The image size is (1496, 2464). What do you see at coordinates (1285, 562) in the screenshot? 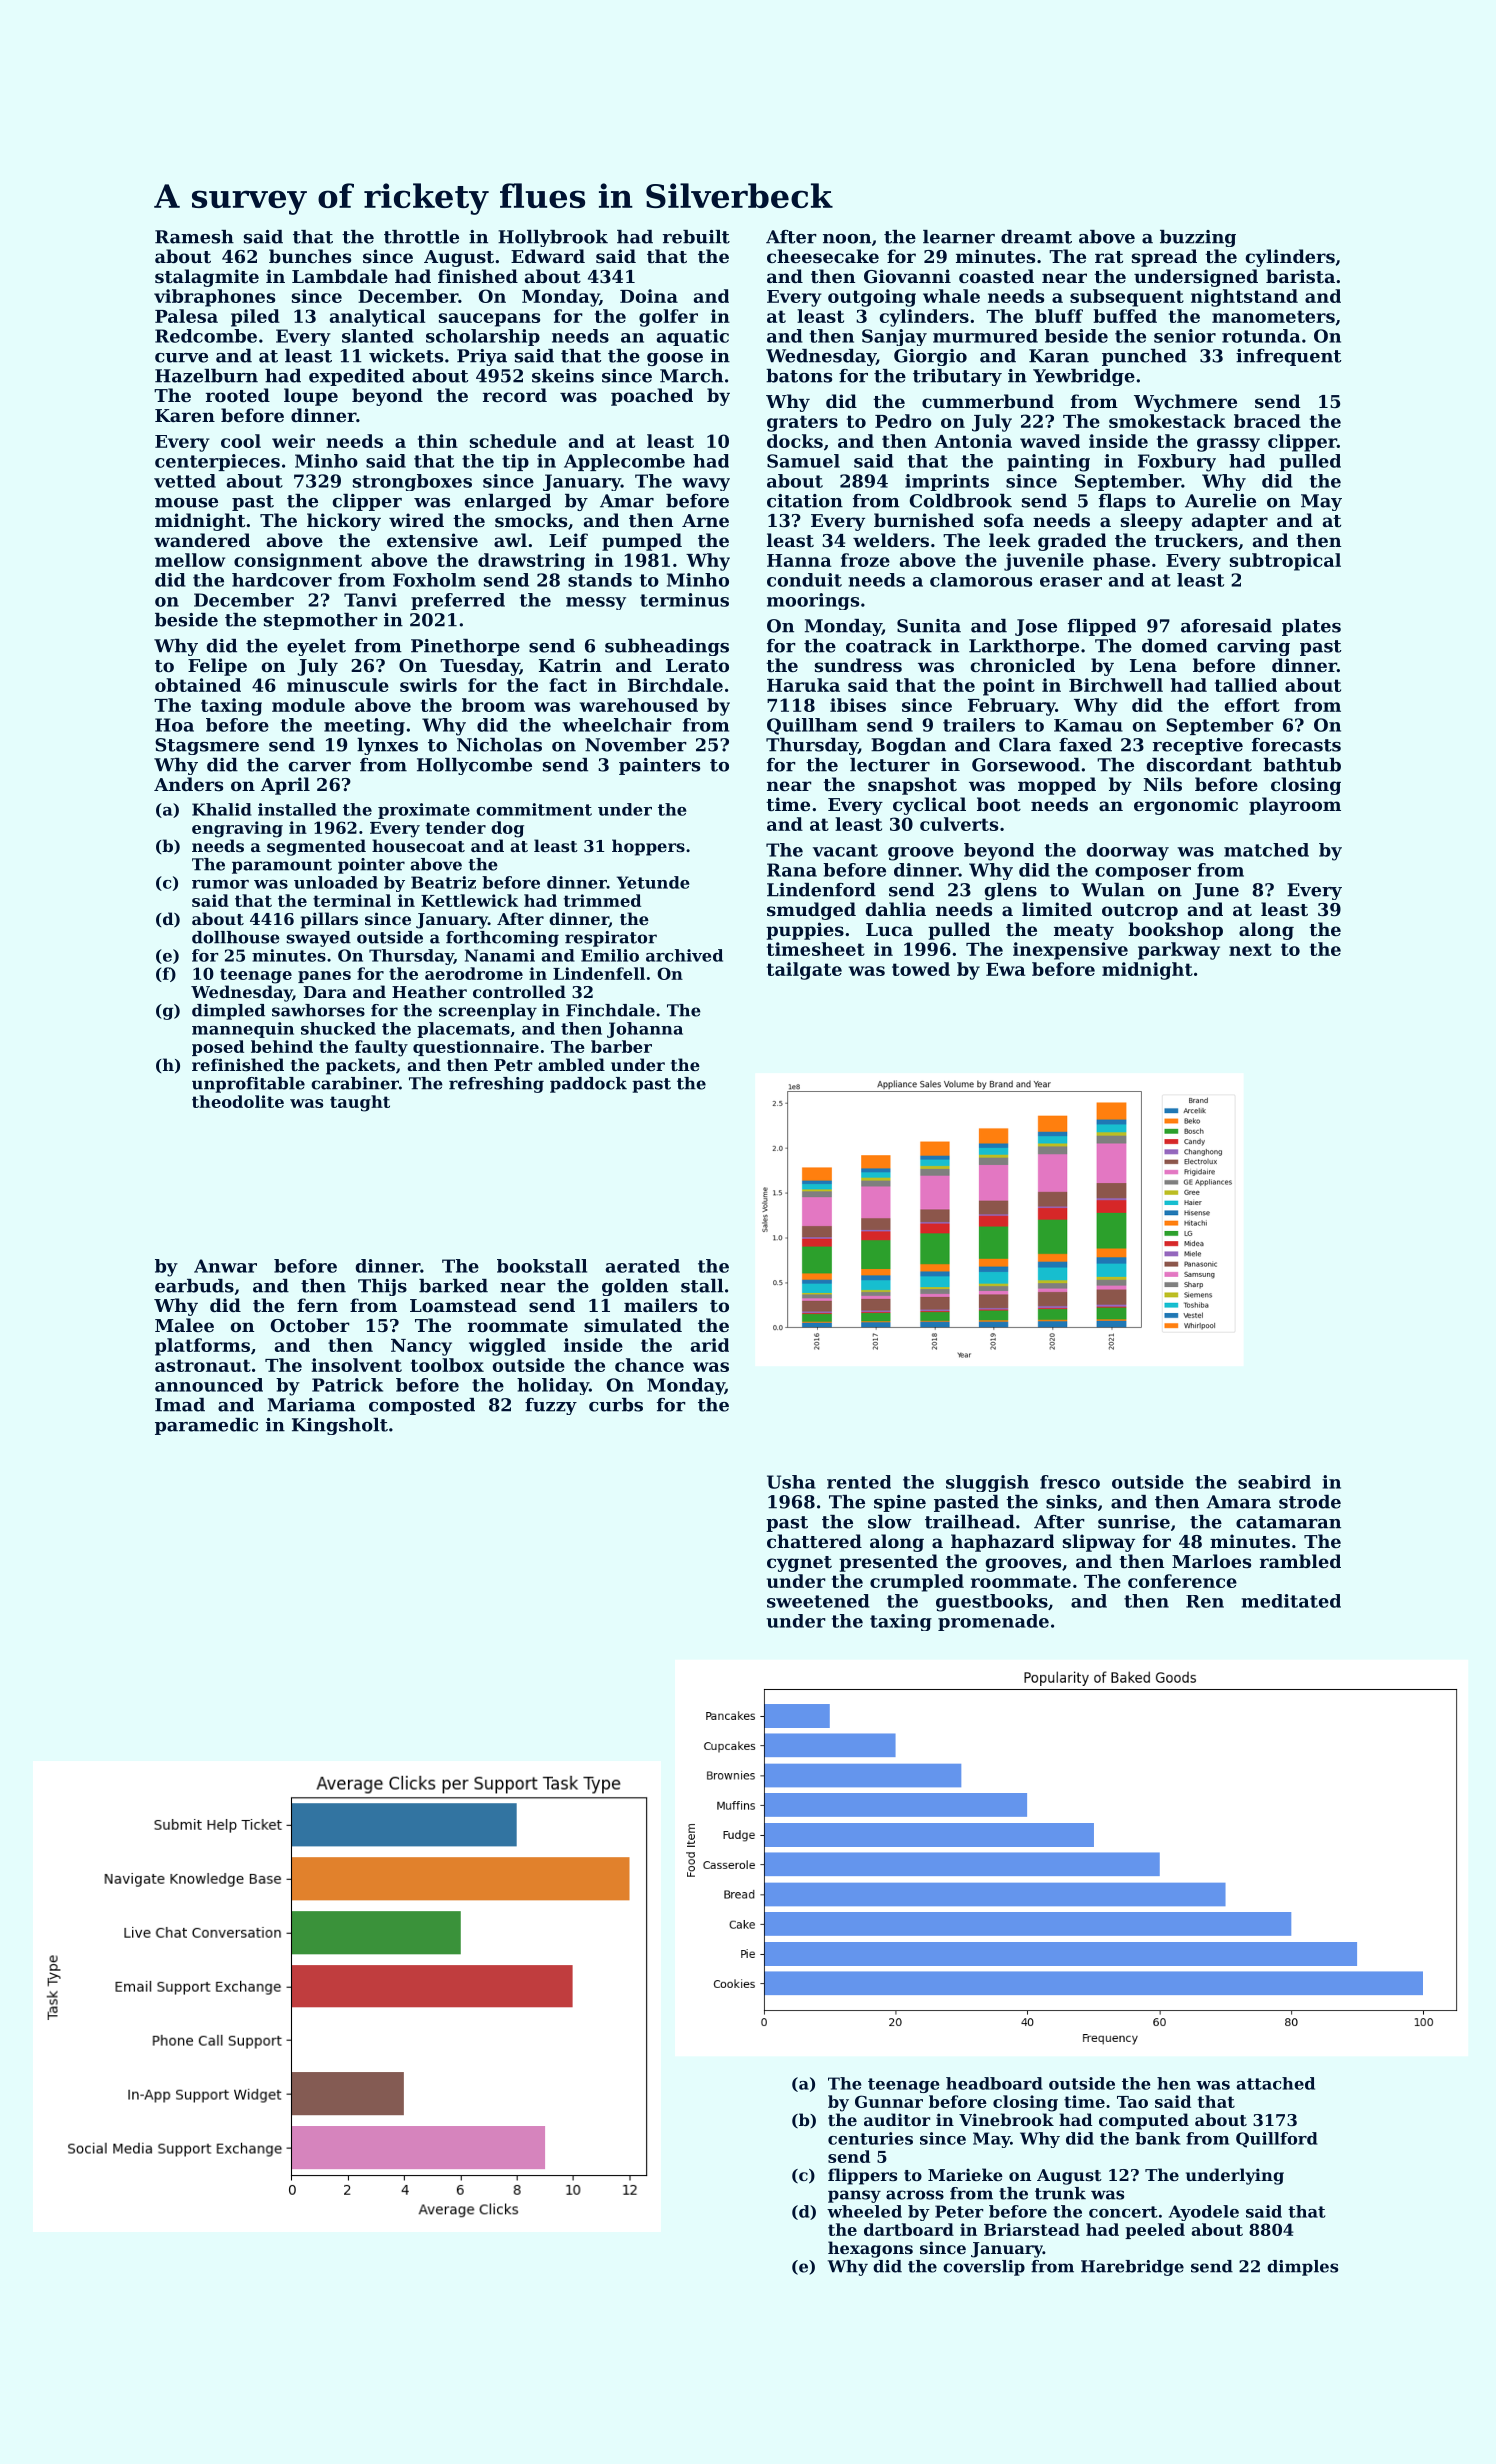
I see `subtropical` at bounding box center [1285, 562].
